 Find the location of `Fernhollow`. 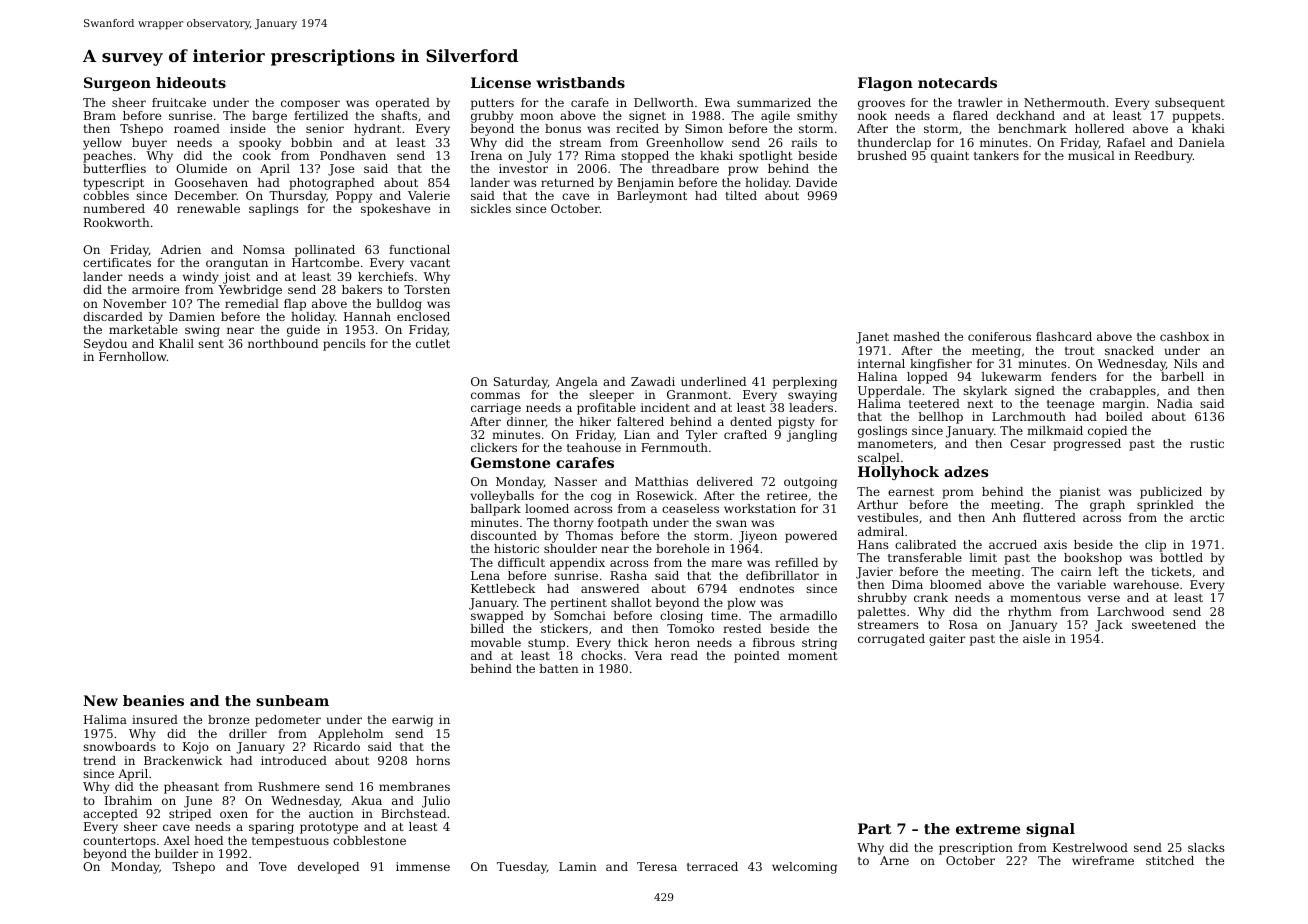

Fernhollow is located at coordinates (133, 356).
